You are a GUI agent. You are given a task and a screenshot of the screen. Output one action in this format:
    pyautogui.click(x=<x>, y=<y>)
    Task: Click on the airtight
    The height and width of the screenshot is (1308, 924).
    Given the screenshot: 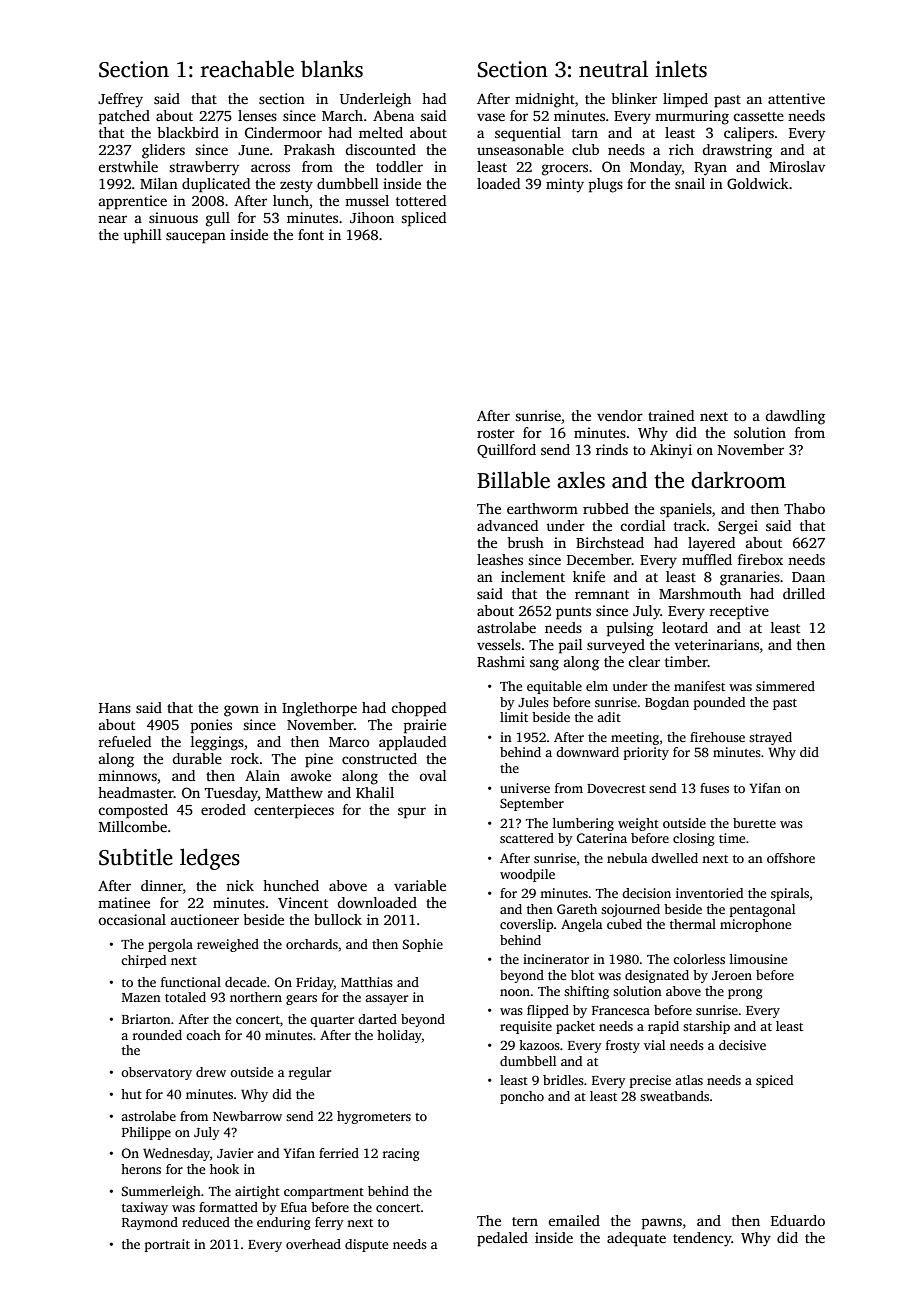 What is the action you would take?
    pyautogui.click(x=257, y=1192)
